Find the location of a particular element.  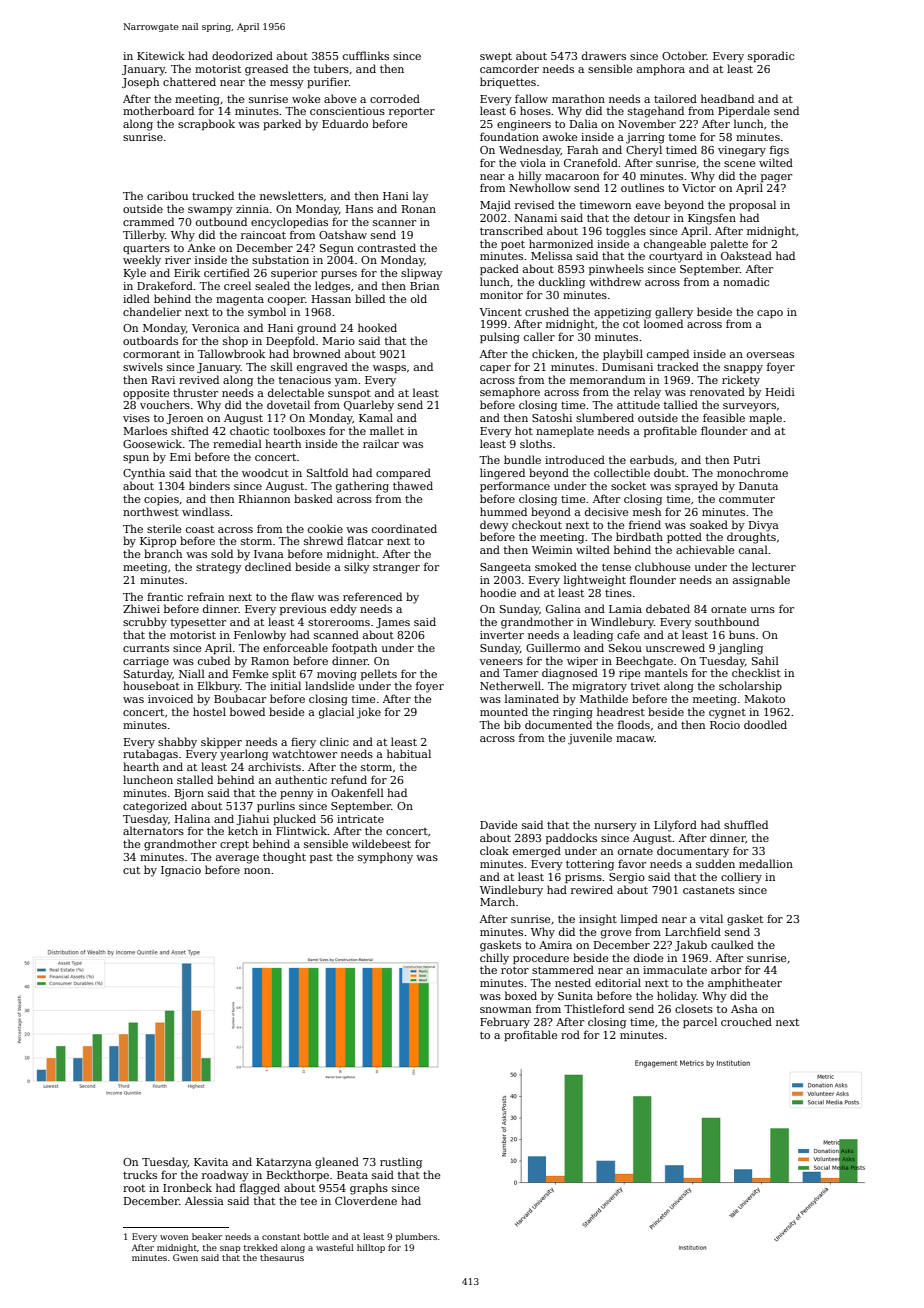

habitual is located at coordinates (409, 753).
